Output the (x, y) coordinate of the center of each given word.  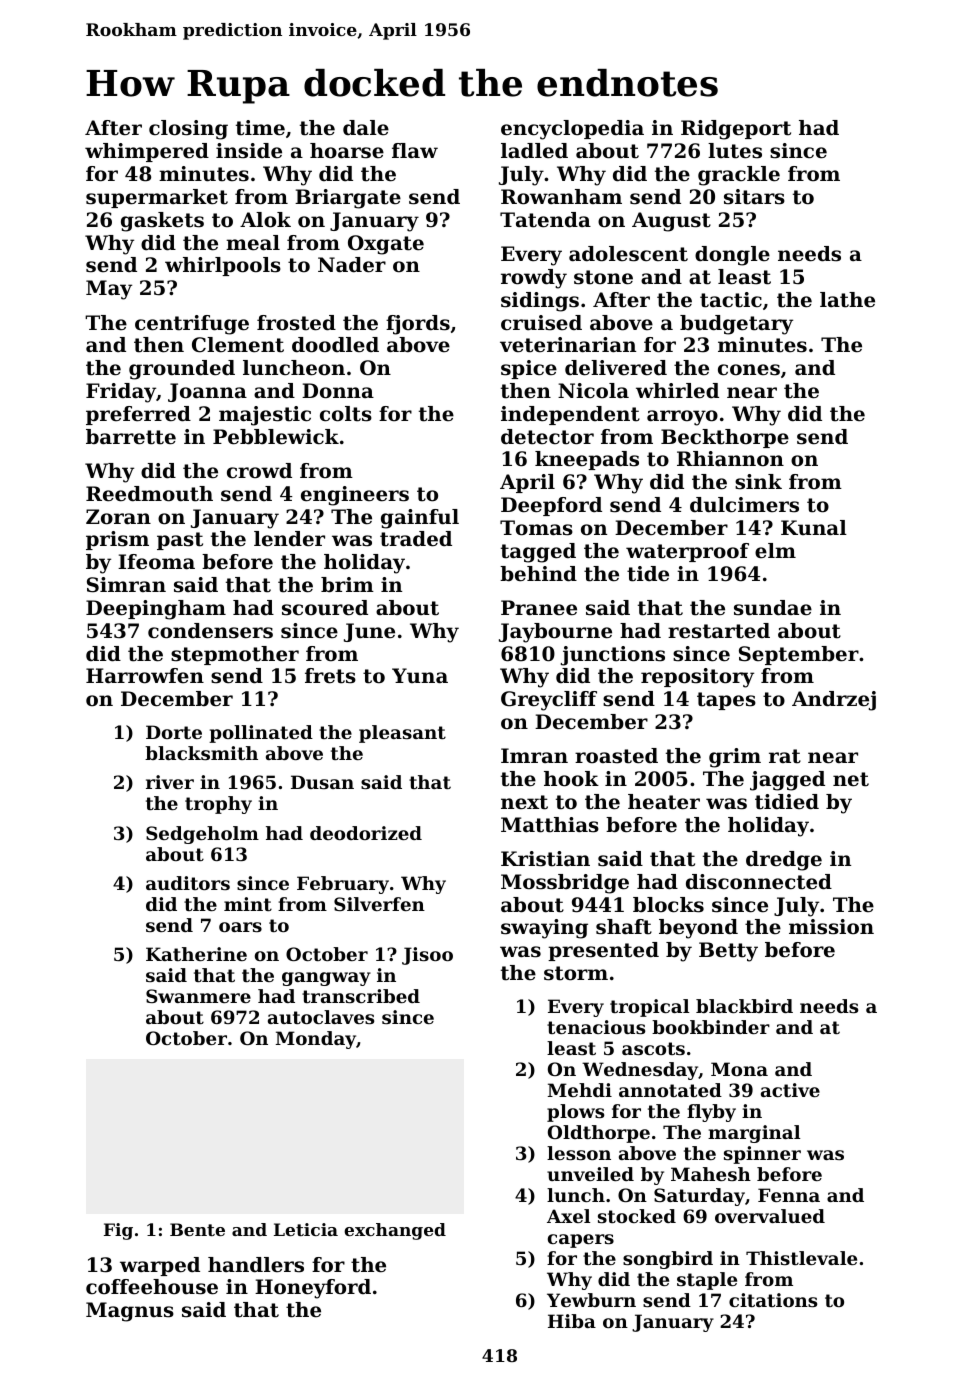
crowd (259, 471)
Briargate (348, 199)
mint (248, 904)
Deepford (551, 506)
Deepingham (156, 610)
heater (664, 802)
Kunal (814, 528)
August (671, 222)
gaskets (162, 222)
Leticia (306, 1229)
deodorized (366, 833)
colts (346, 414)
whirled (677, 391)
